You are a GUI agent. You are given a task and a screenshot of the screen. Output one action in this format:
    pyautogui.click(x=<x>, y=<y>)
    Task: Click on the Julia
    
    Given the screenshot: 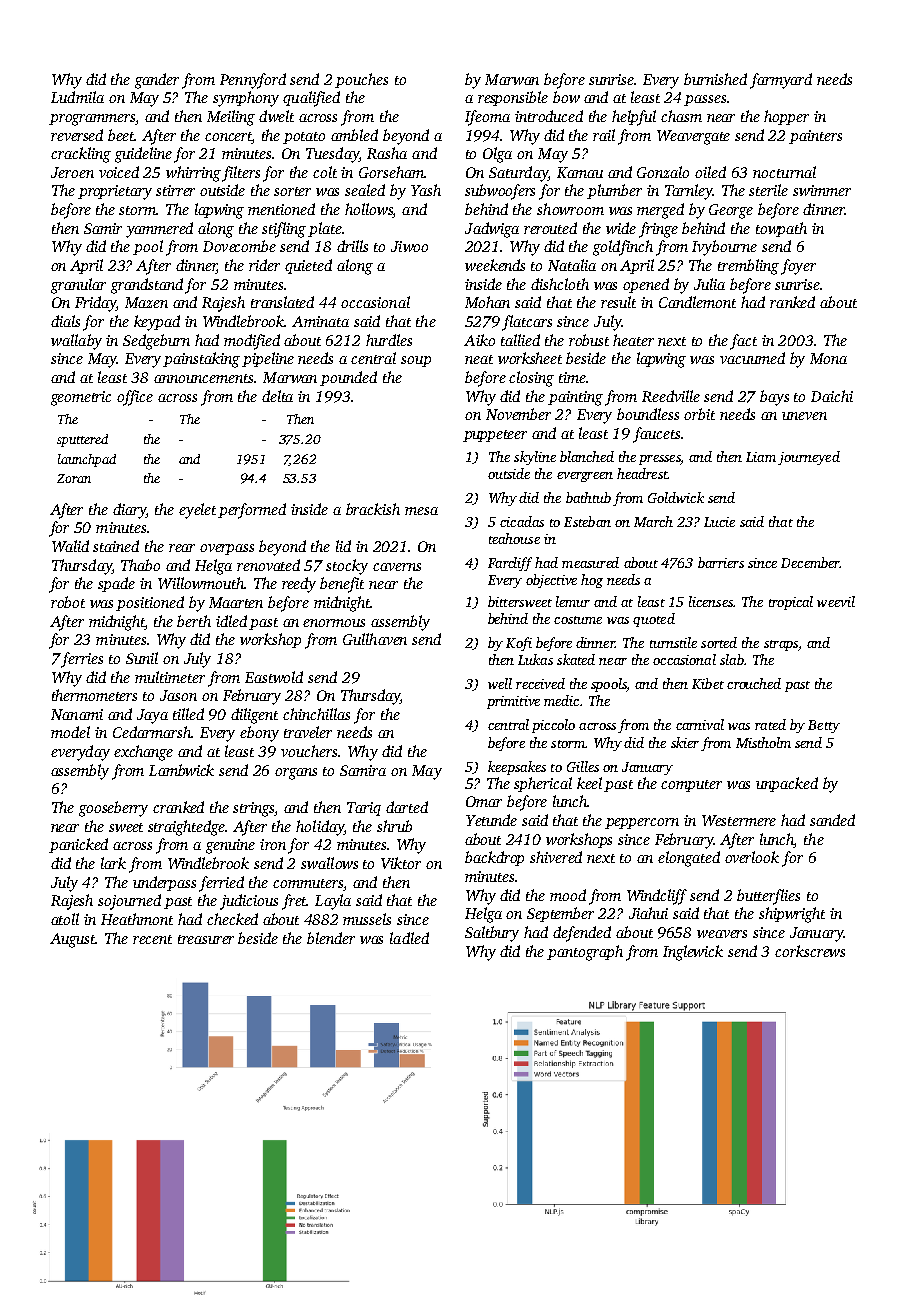 What is the action you would take?
    pyautogui.click(x=709, y=284)
